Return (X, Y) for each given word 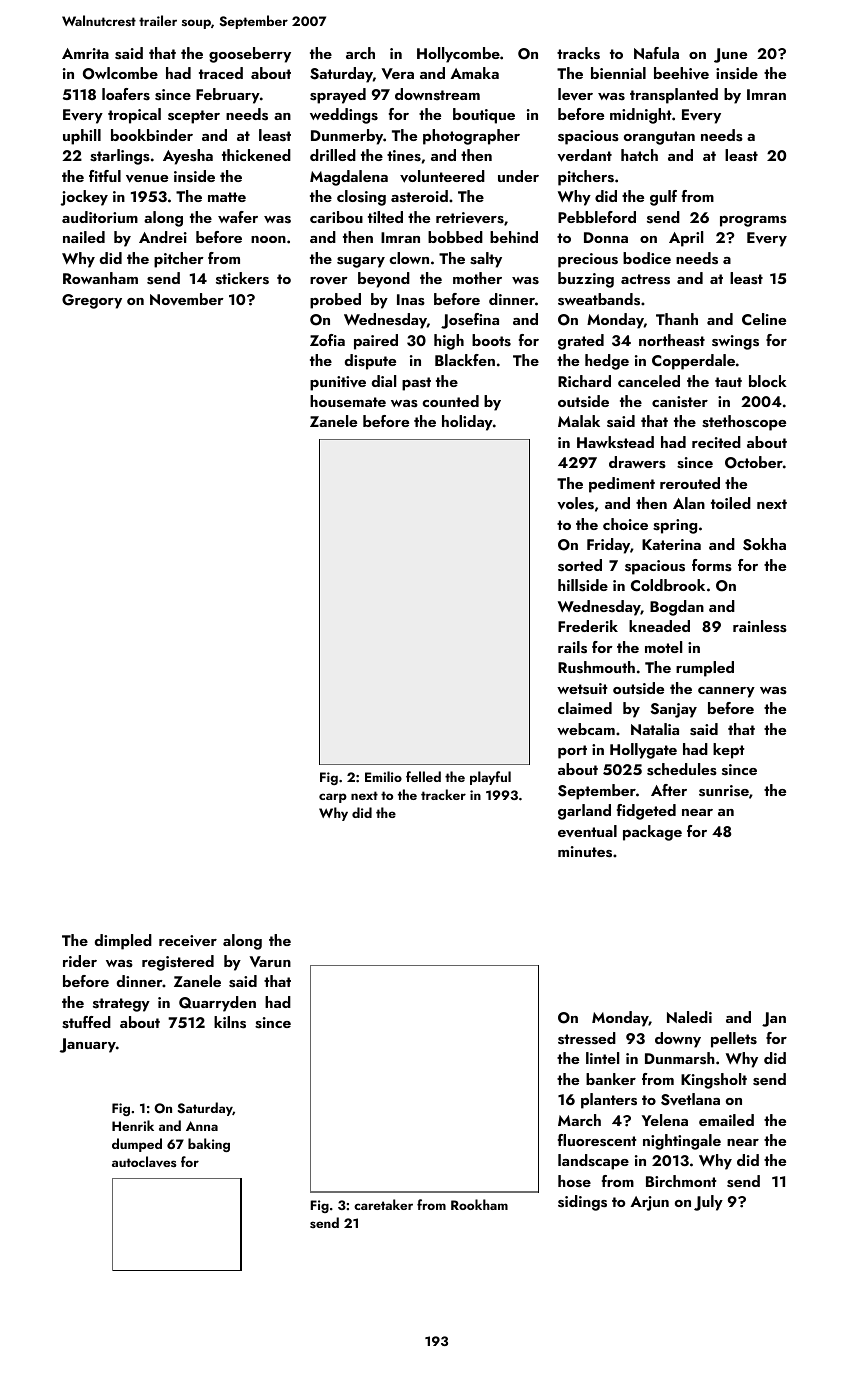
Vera (398, 73)
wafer (238, 217)
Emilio (383, 776)
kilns (230, 1022)
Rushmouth (596, 667)
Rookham (479, 1204)
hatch (639, 155)
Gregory (92, 301)
